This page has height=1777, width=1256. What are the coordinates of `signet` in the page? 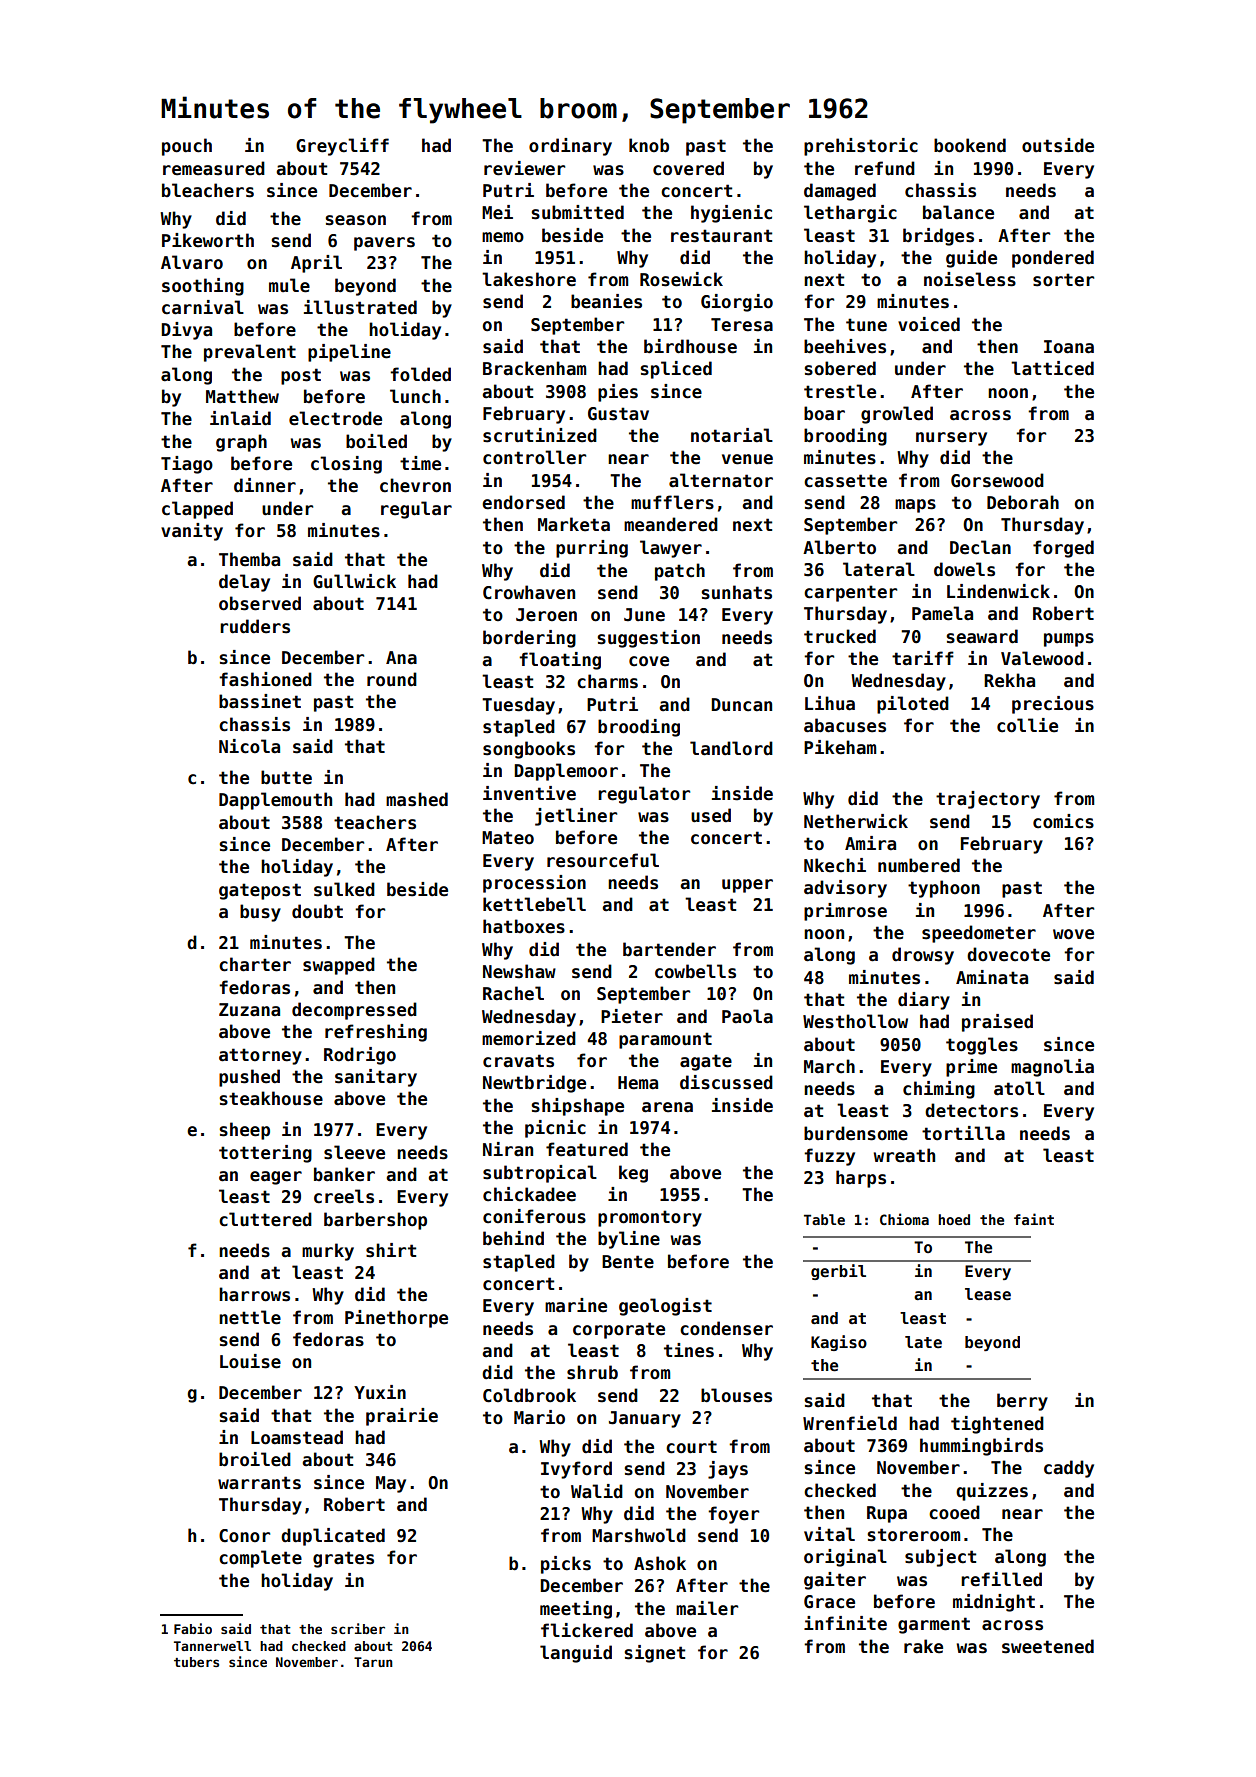 It's located at (654, 1654).
